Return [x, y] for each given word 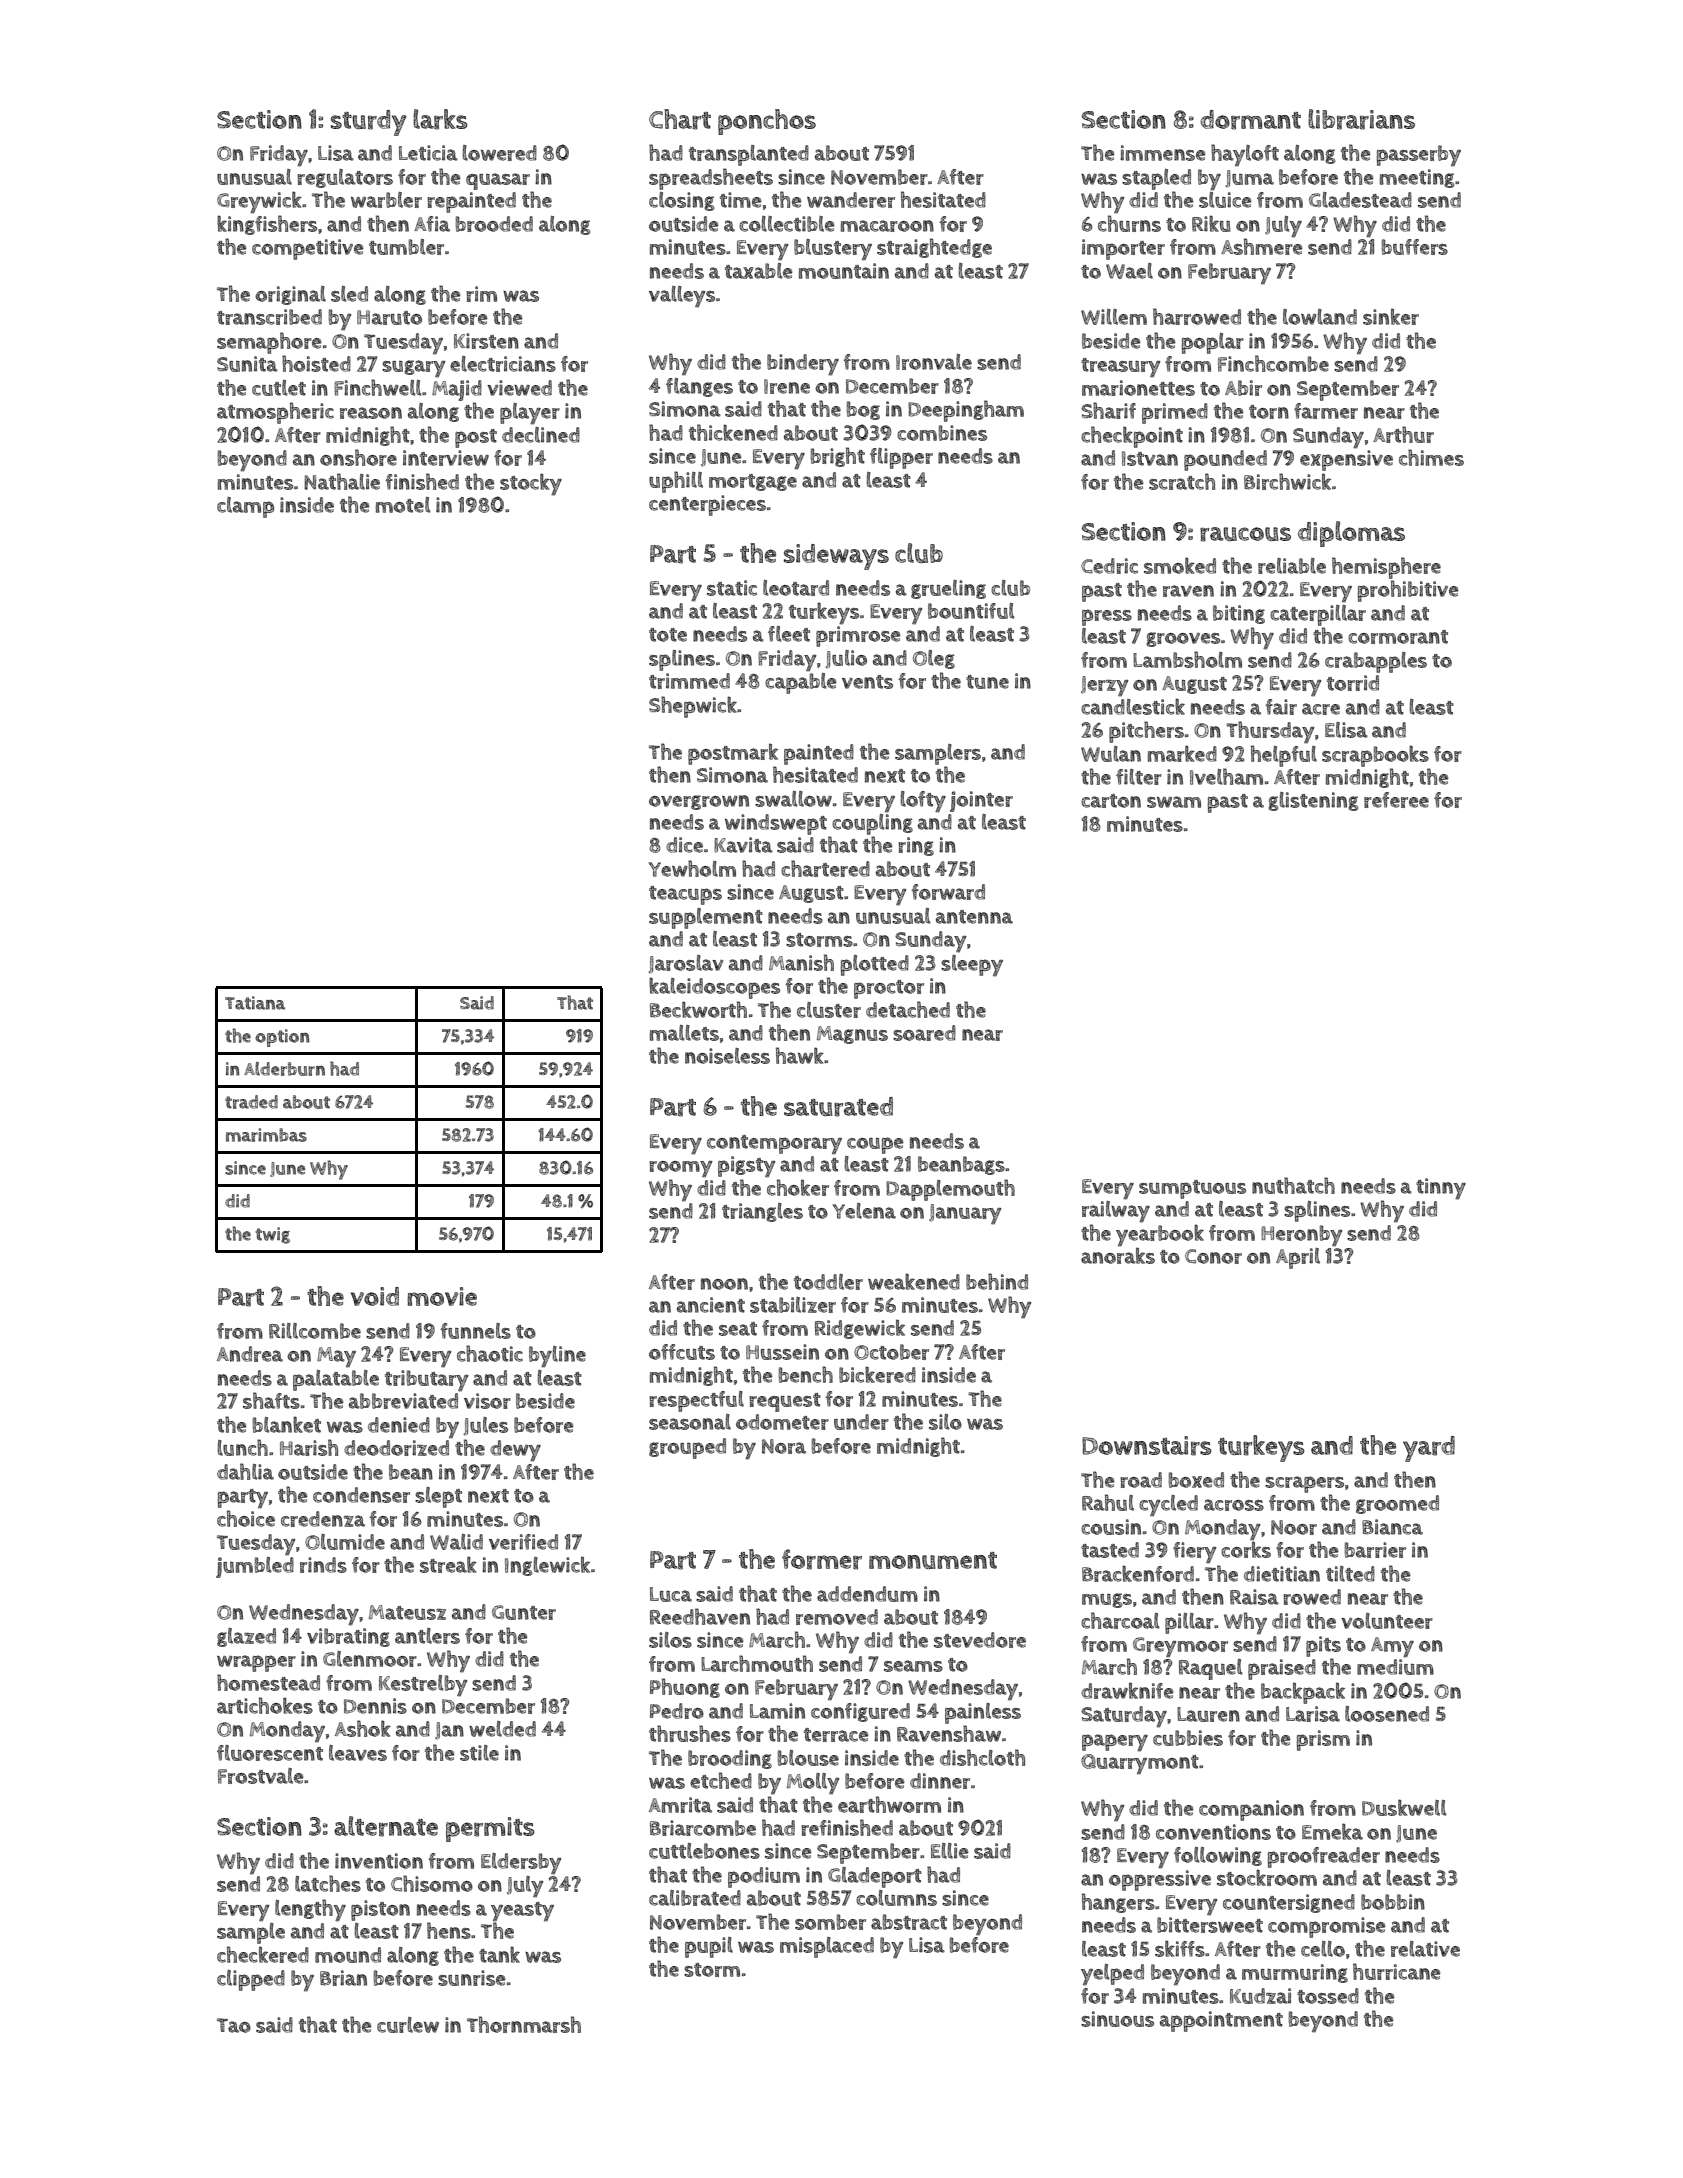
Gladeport [875, 1877]
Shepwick [693, 707]
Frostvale [260, 1776]
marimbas [266, 1135]
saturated [838, 1107]
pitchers [1146, 732]
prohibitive [1408, 591]
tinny [1441, 1189]
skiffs [1180, 1948]
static [732, 588]
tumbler [406, 247]
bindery [803, 365]
